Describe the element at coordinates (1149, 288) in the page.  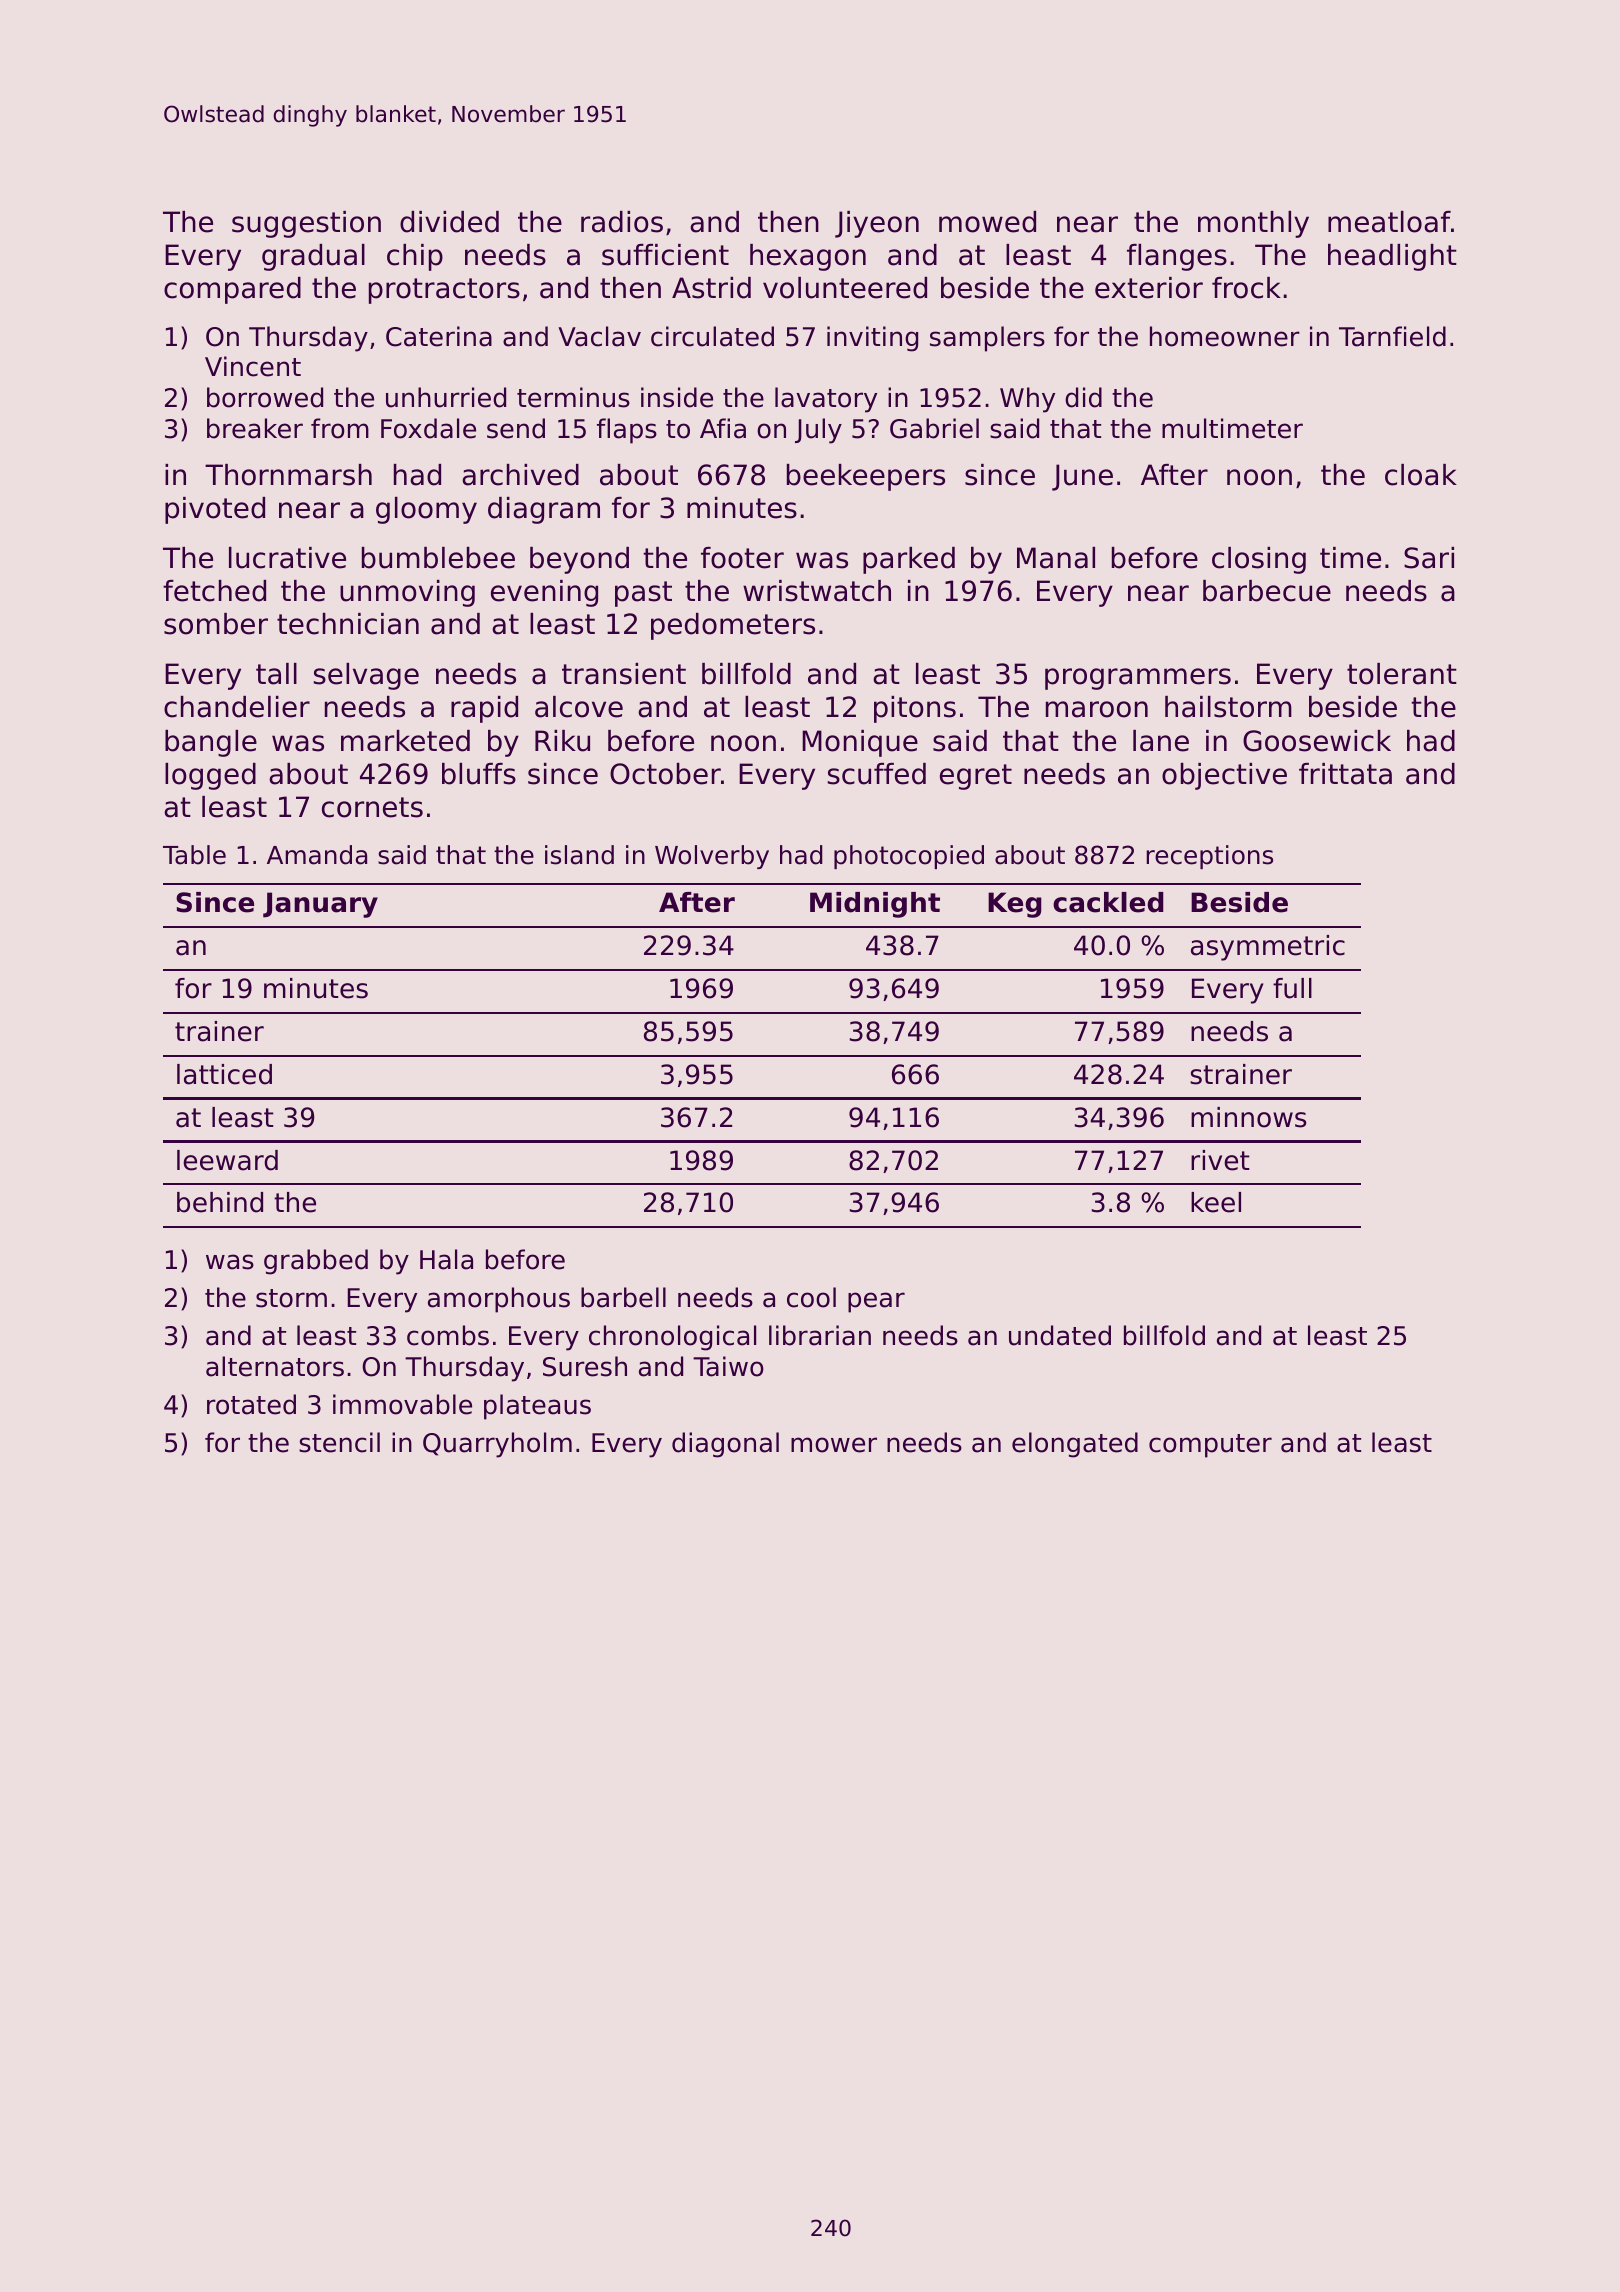
I see `exterior` at that location.
